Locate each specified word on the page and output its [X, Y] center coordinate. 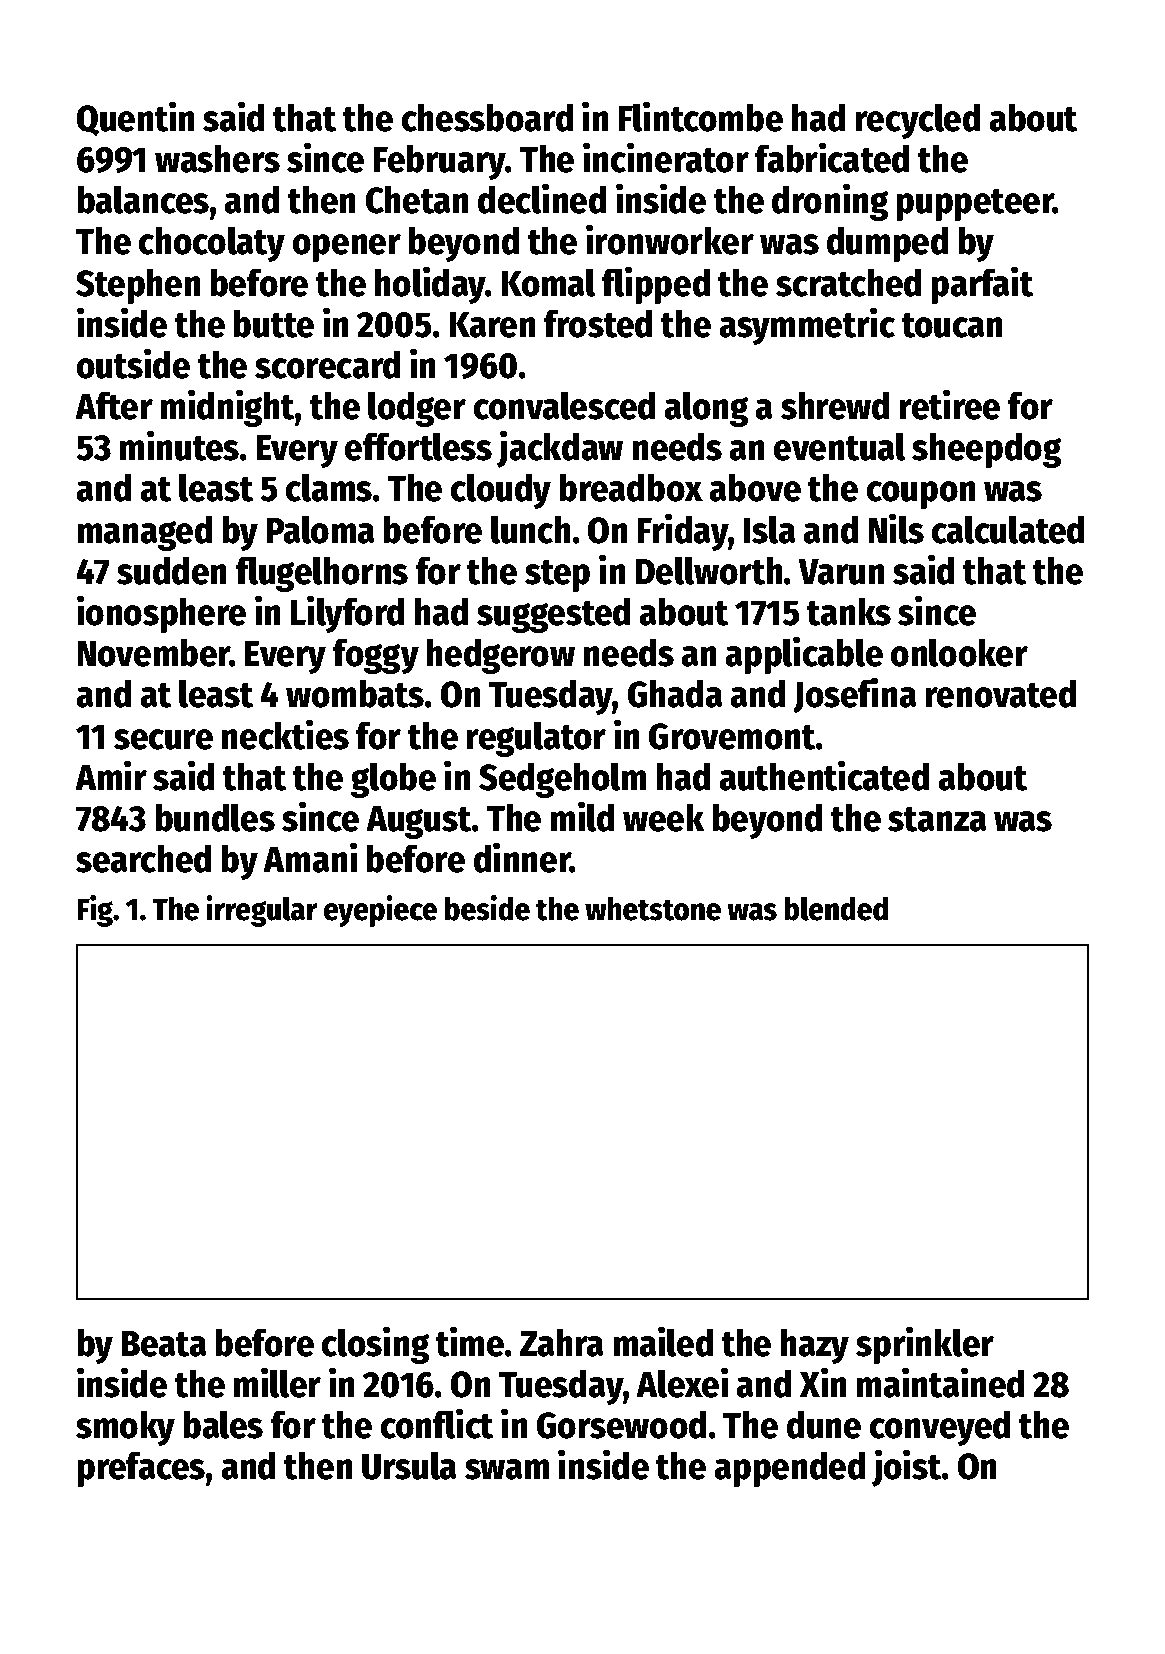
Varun [841, 572]
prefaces [141, 1469]
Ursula [409, 1465]
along [706, 409]
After [114, 405]
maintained [940, 1382]
